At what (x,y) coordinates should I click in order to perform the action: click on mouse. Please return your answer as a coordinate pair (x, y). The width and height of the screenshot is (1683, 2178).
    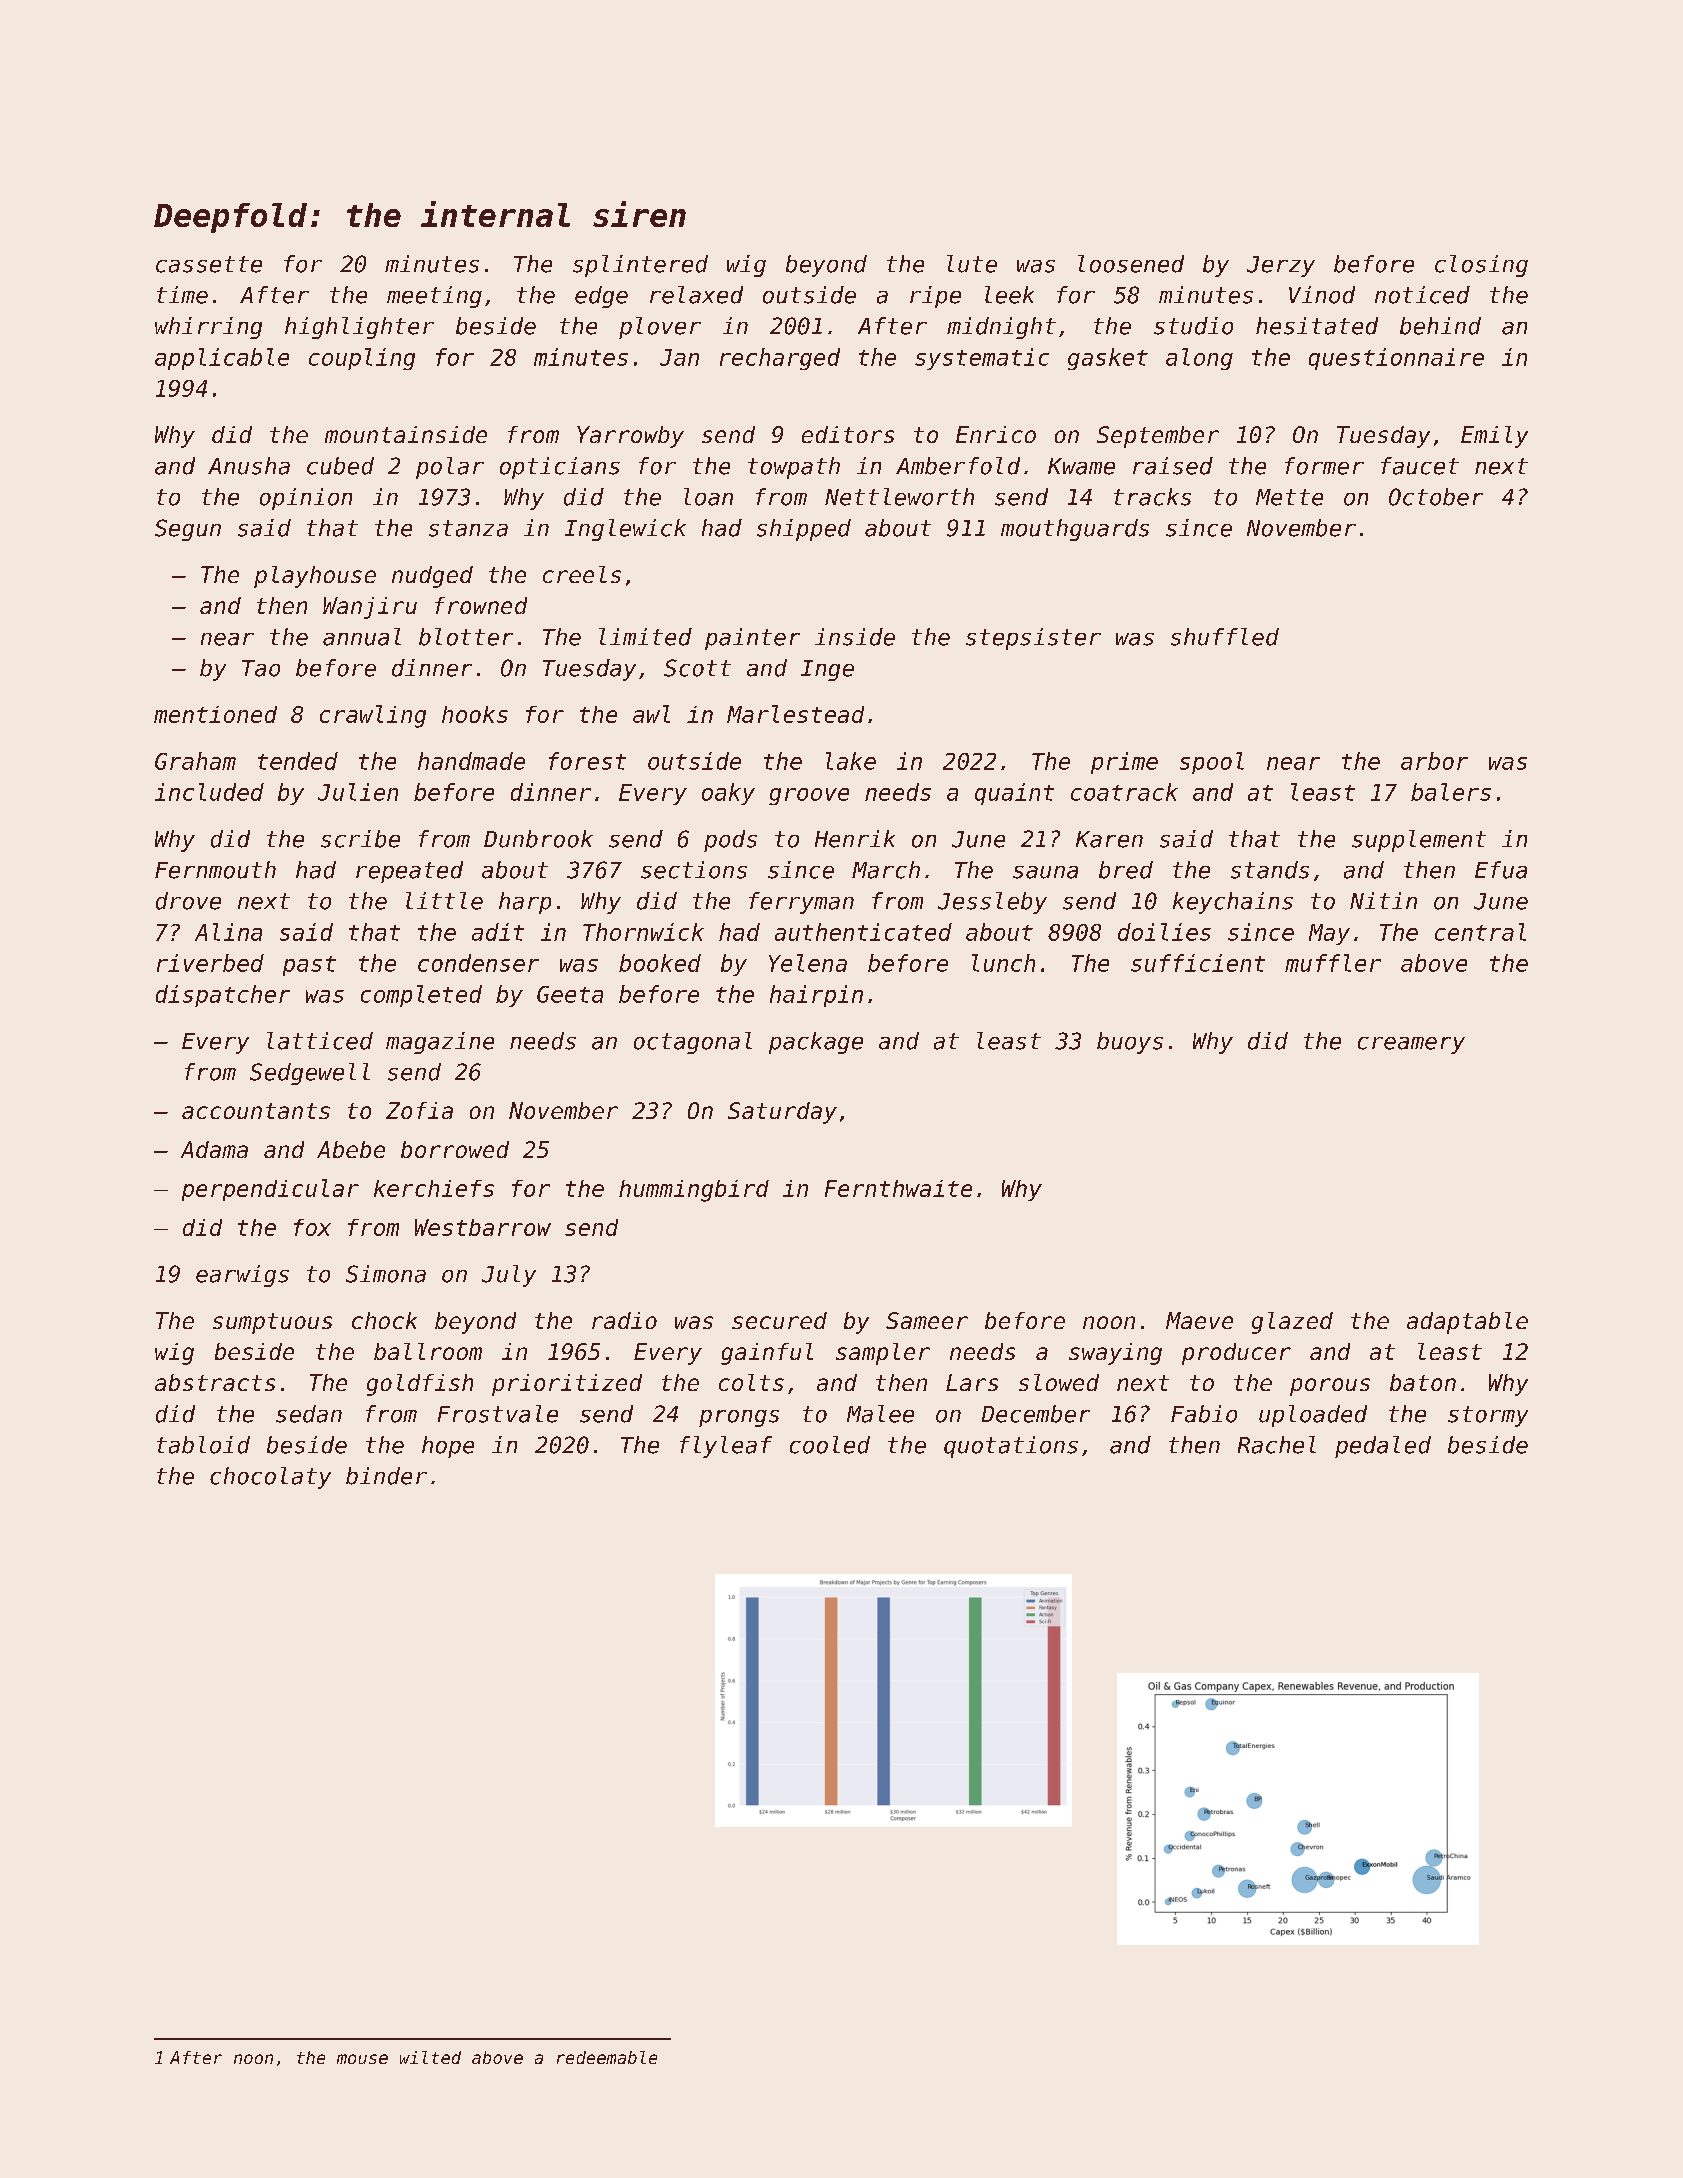
    Looking at the image, I should click on (362, 2059).
